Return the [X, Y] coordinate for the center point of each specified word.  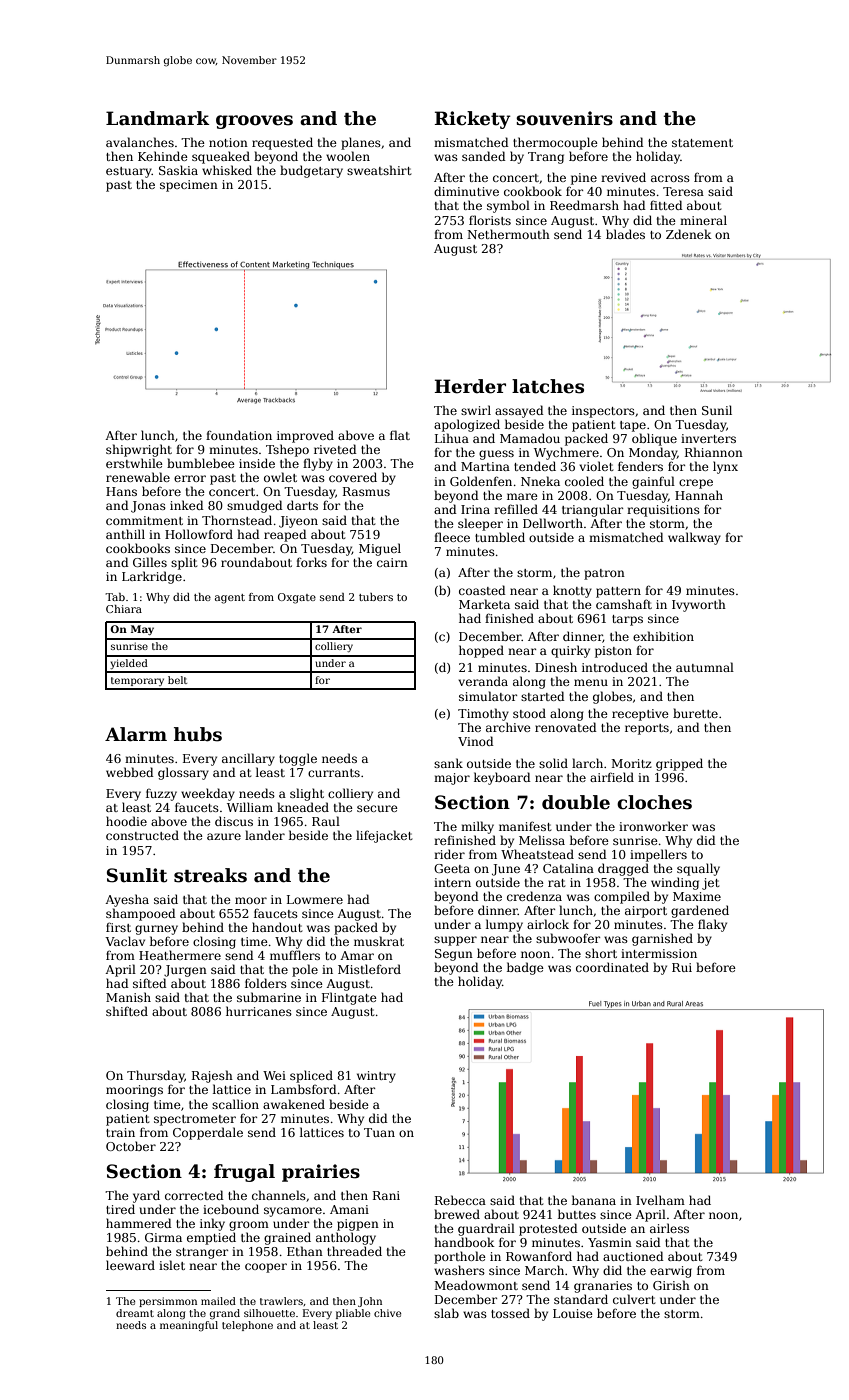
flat [400, 435]
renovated [566, 727]
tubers [376, 597]
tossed [510, 1313]
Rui [682, 967]
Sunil [717, 410]
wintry [376, 1077]
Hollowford [199, 534]
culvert [634, 1299]
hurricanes [259, 1011]
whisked [227, 170]
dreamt [135, 1313]
